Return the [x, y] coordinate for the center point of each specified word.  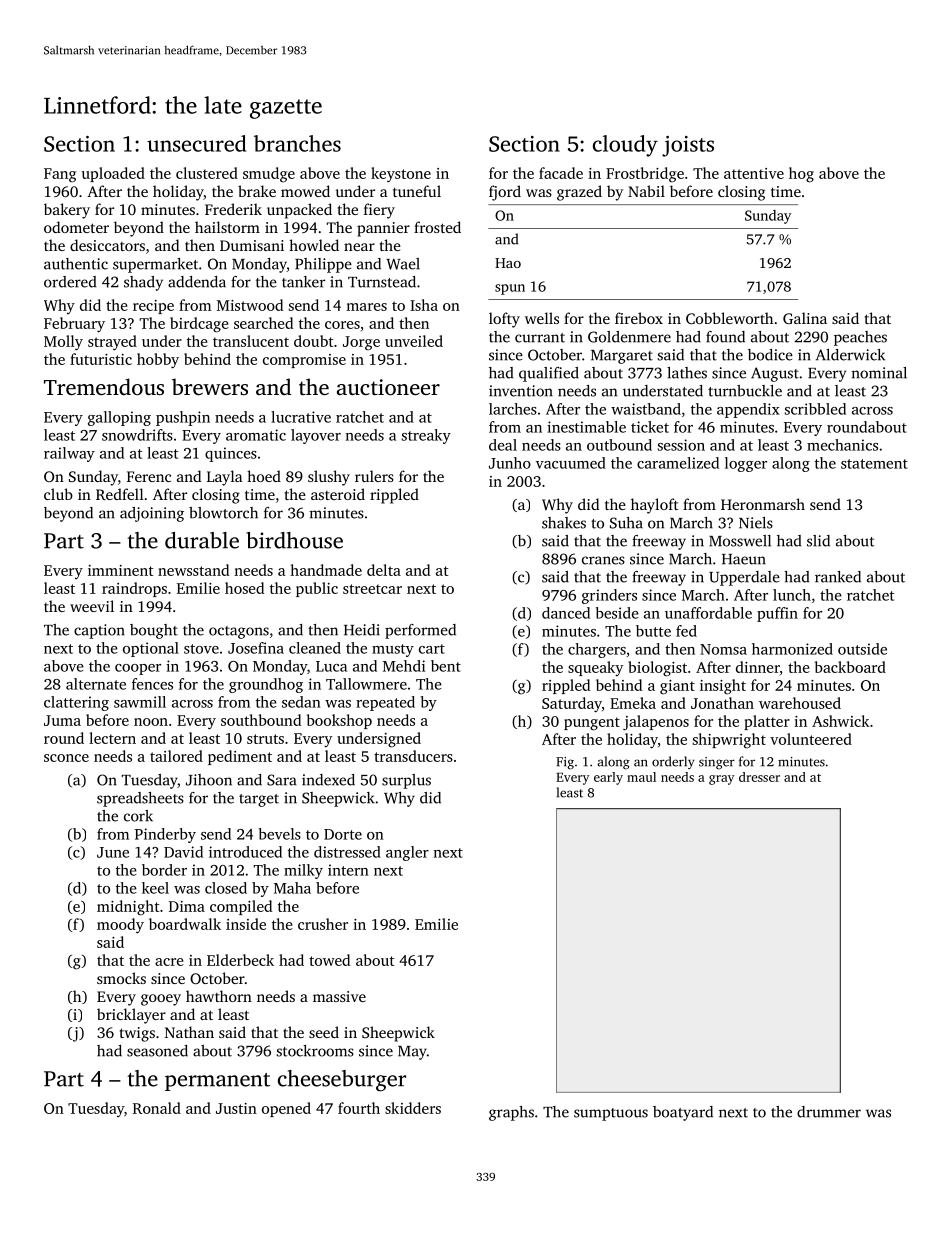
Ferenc [149, 476]
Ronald [157, 1108]
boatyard [683, 1113]
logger [746, 464]
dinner [758, 667]
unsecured [196, 143]
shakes [564, 523]
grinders [609, 596]
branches [297, 143]
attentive [754, 173]
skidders [413, 1108]
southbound [261, 720]
